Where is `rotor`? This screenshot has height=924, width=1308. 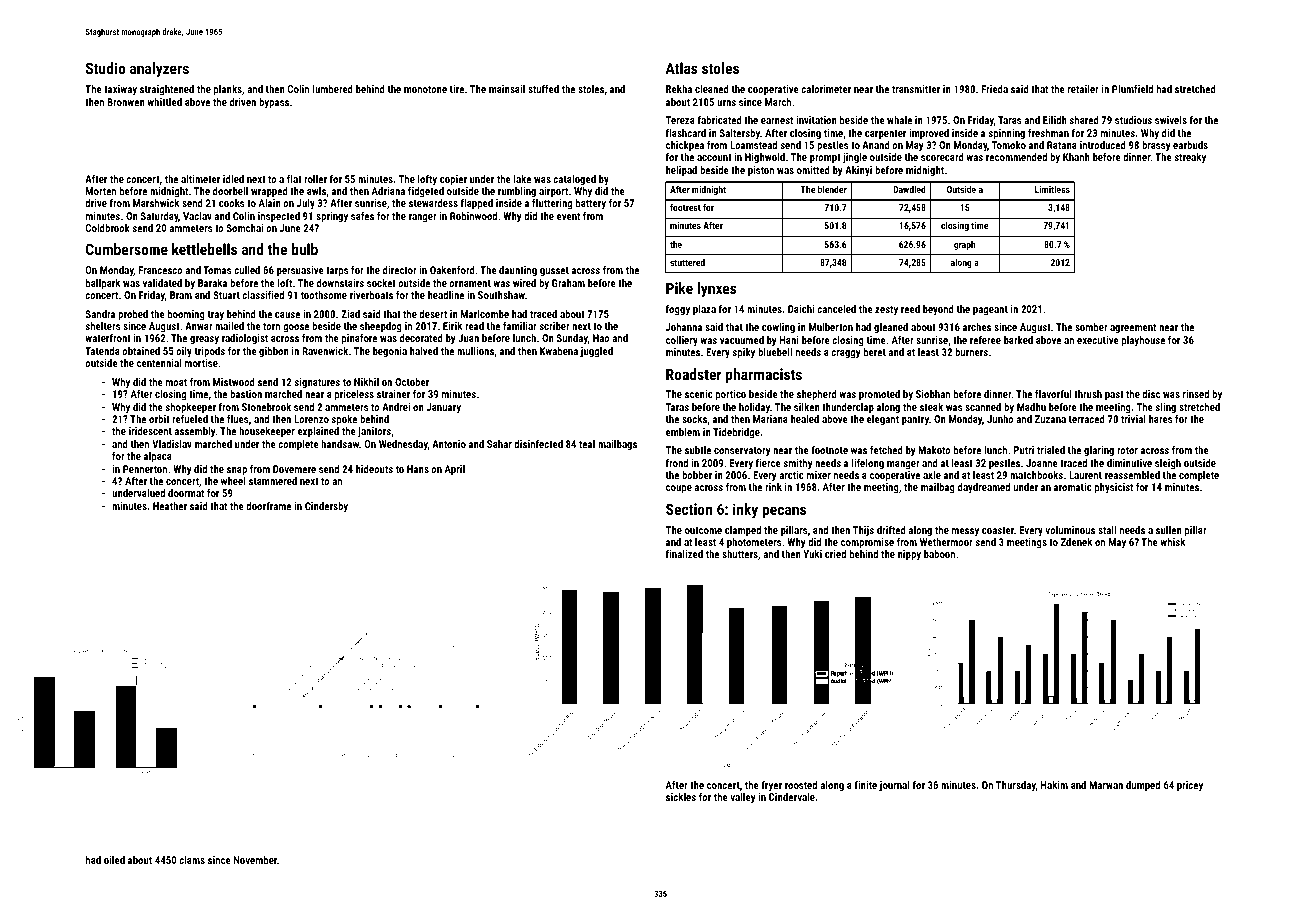 rotor is located at coordinates (1127, 450).
